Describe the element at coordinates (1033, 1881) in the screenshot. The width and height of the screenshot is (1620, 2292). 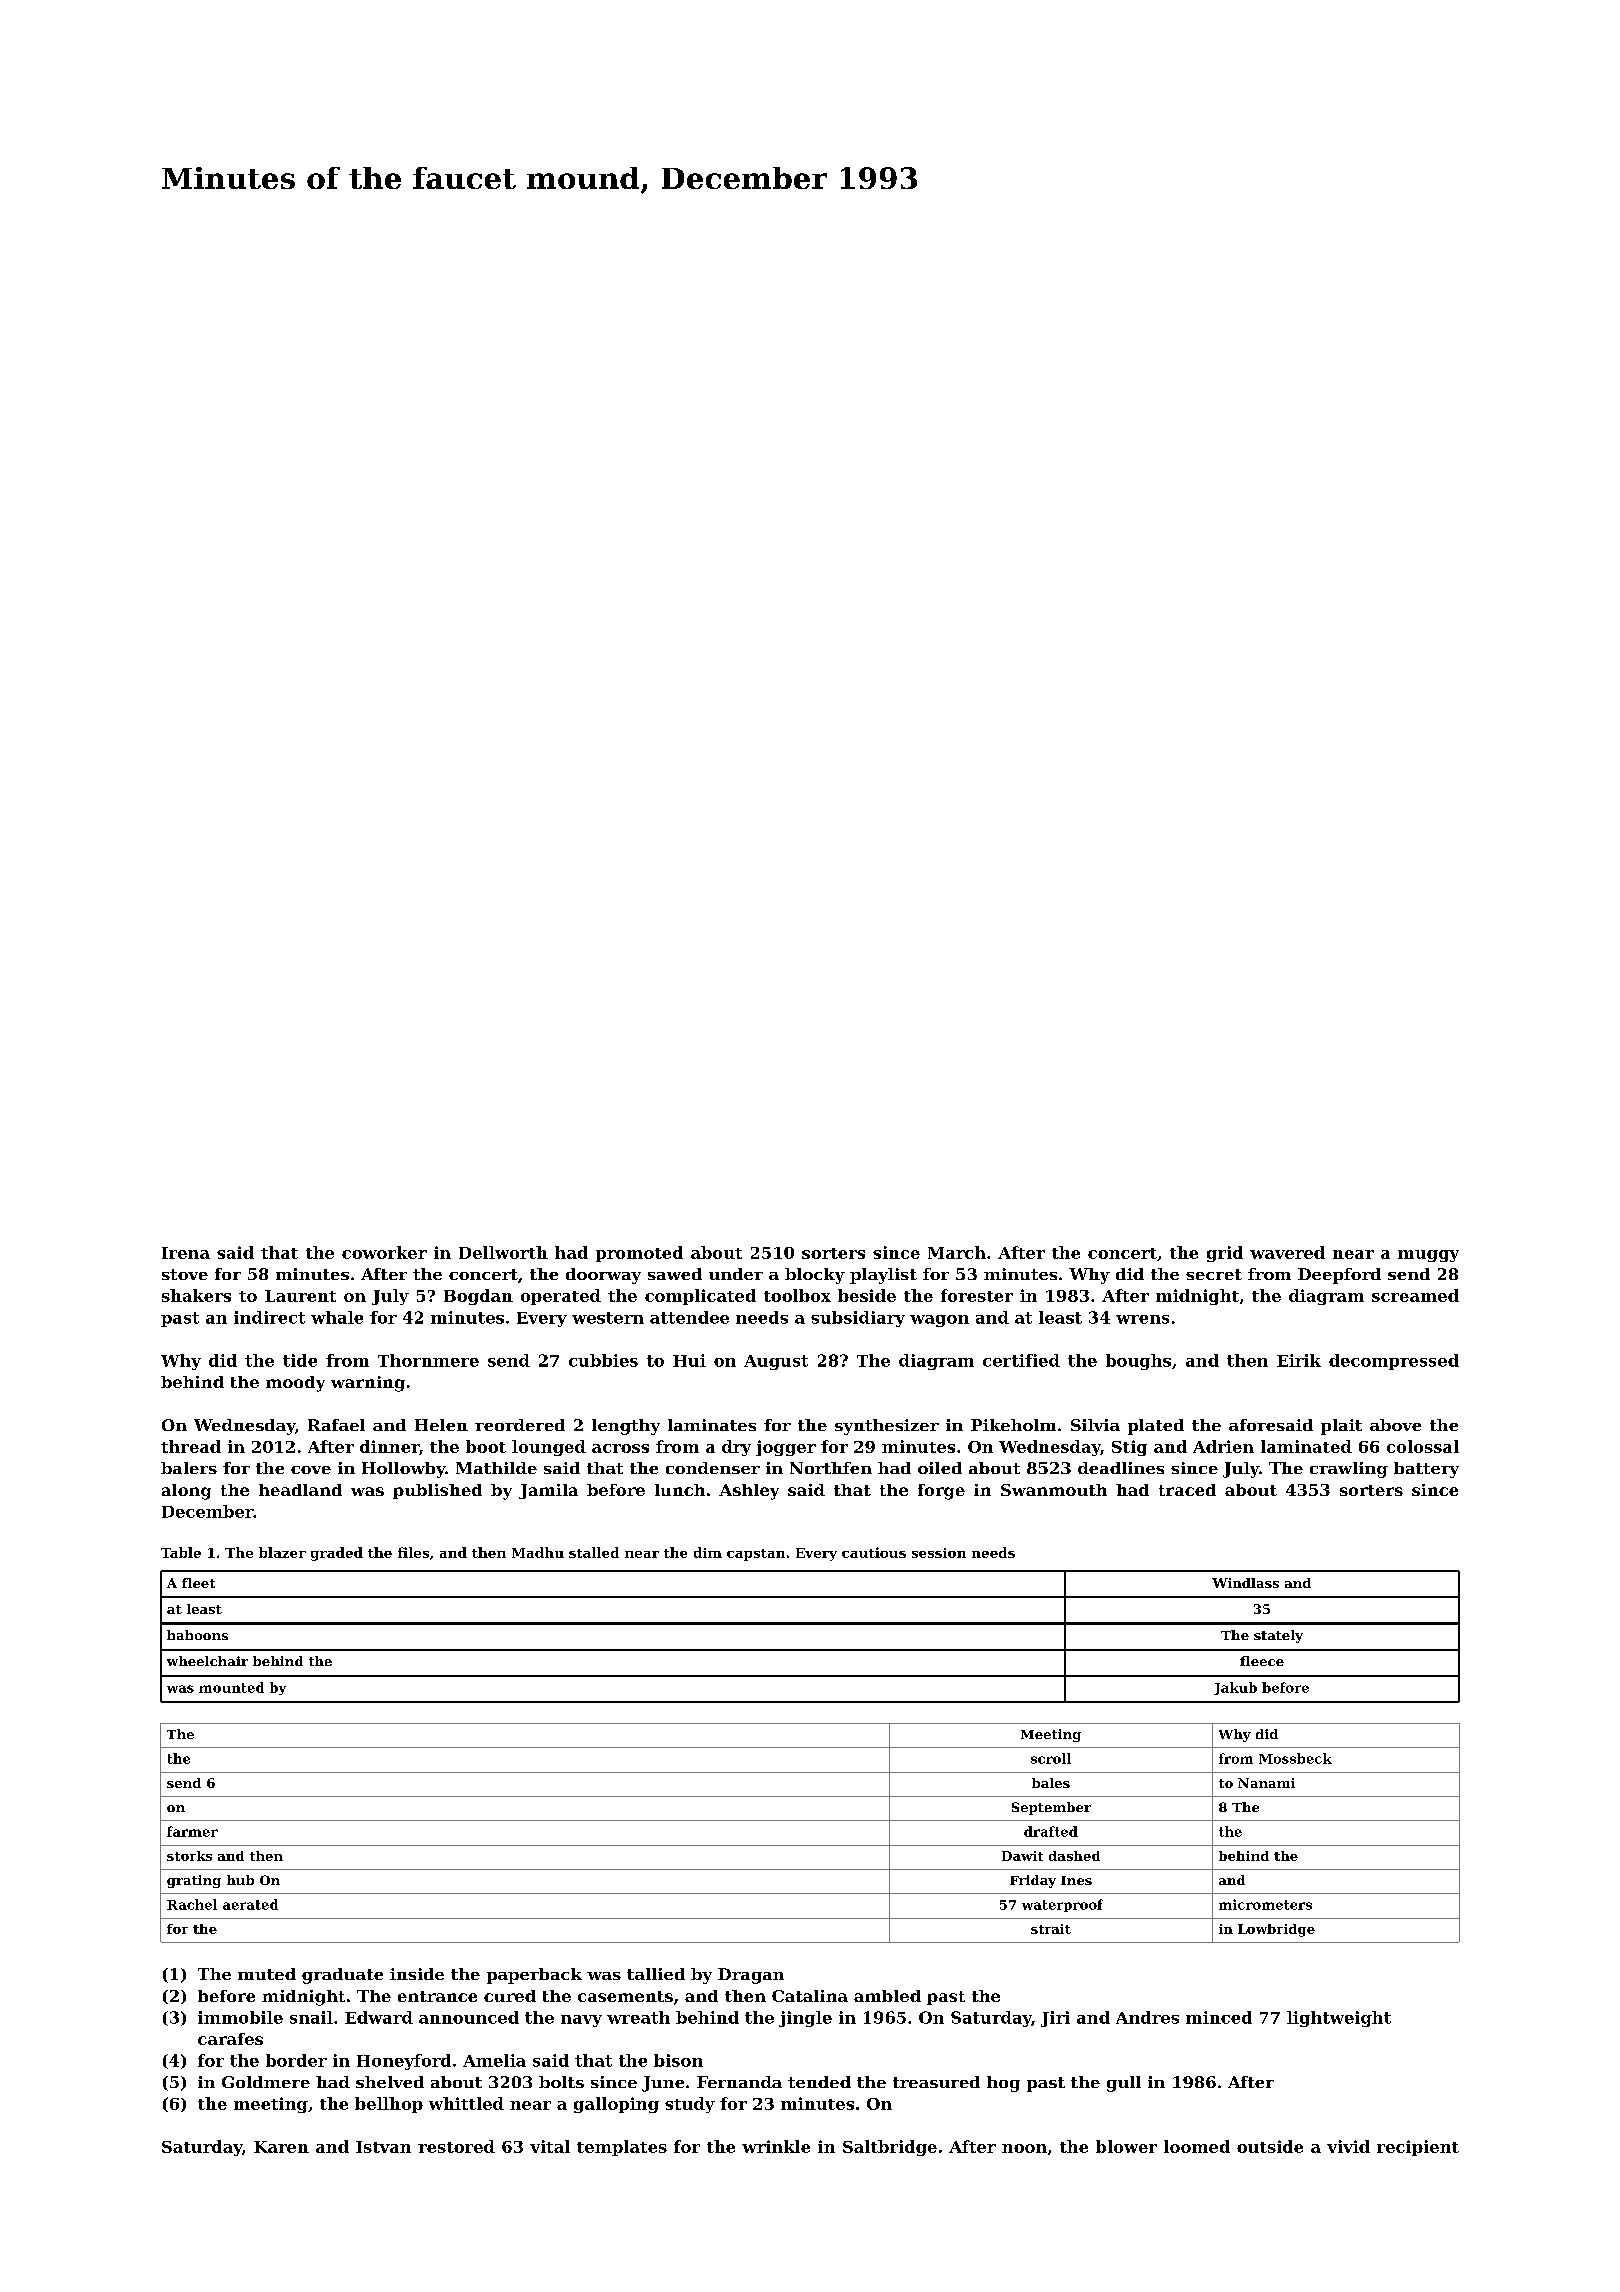
I see `Friday` at that location.
